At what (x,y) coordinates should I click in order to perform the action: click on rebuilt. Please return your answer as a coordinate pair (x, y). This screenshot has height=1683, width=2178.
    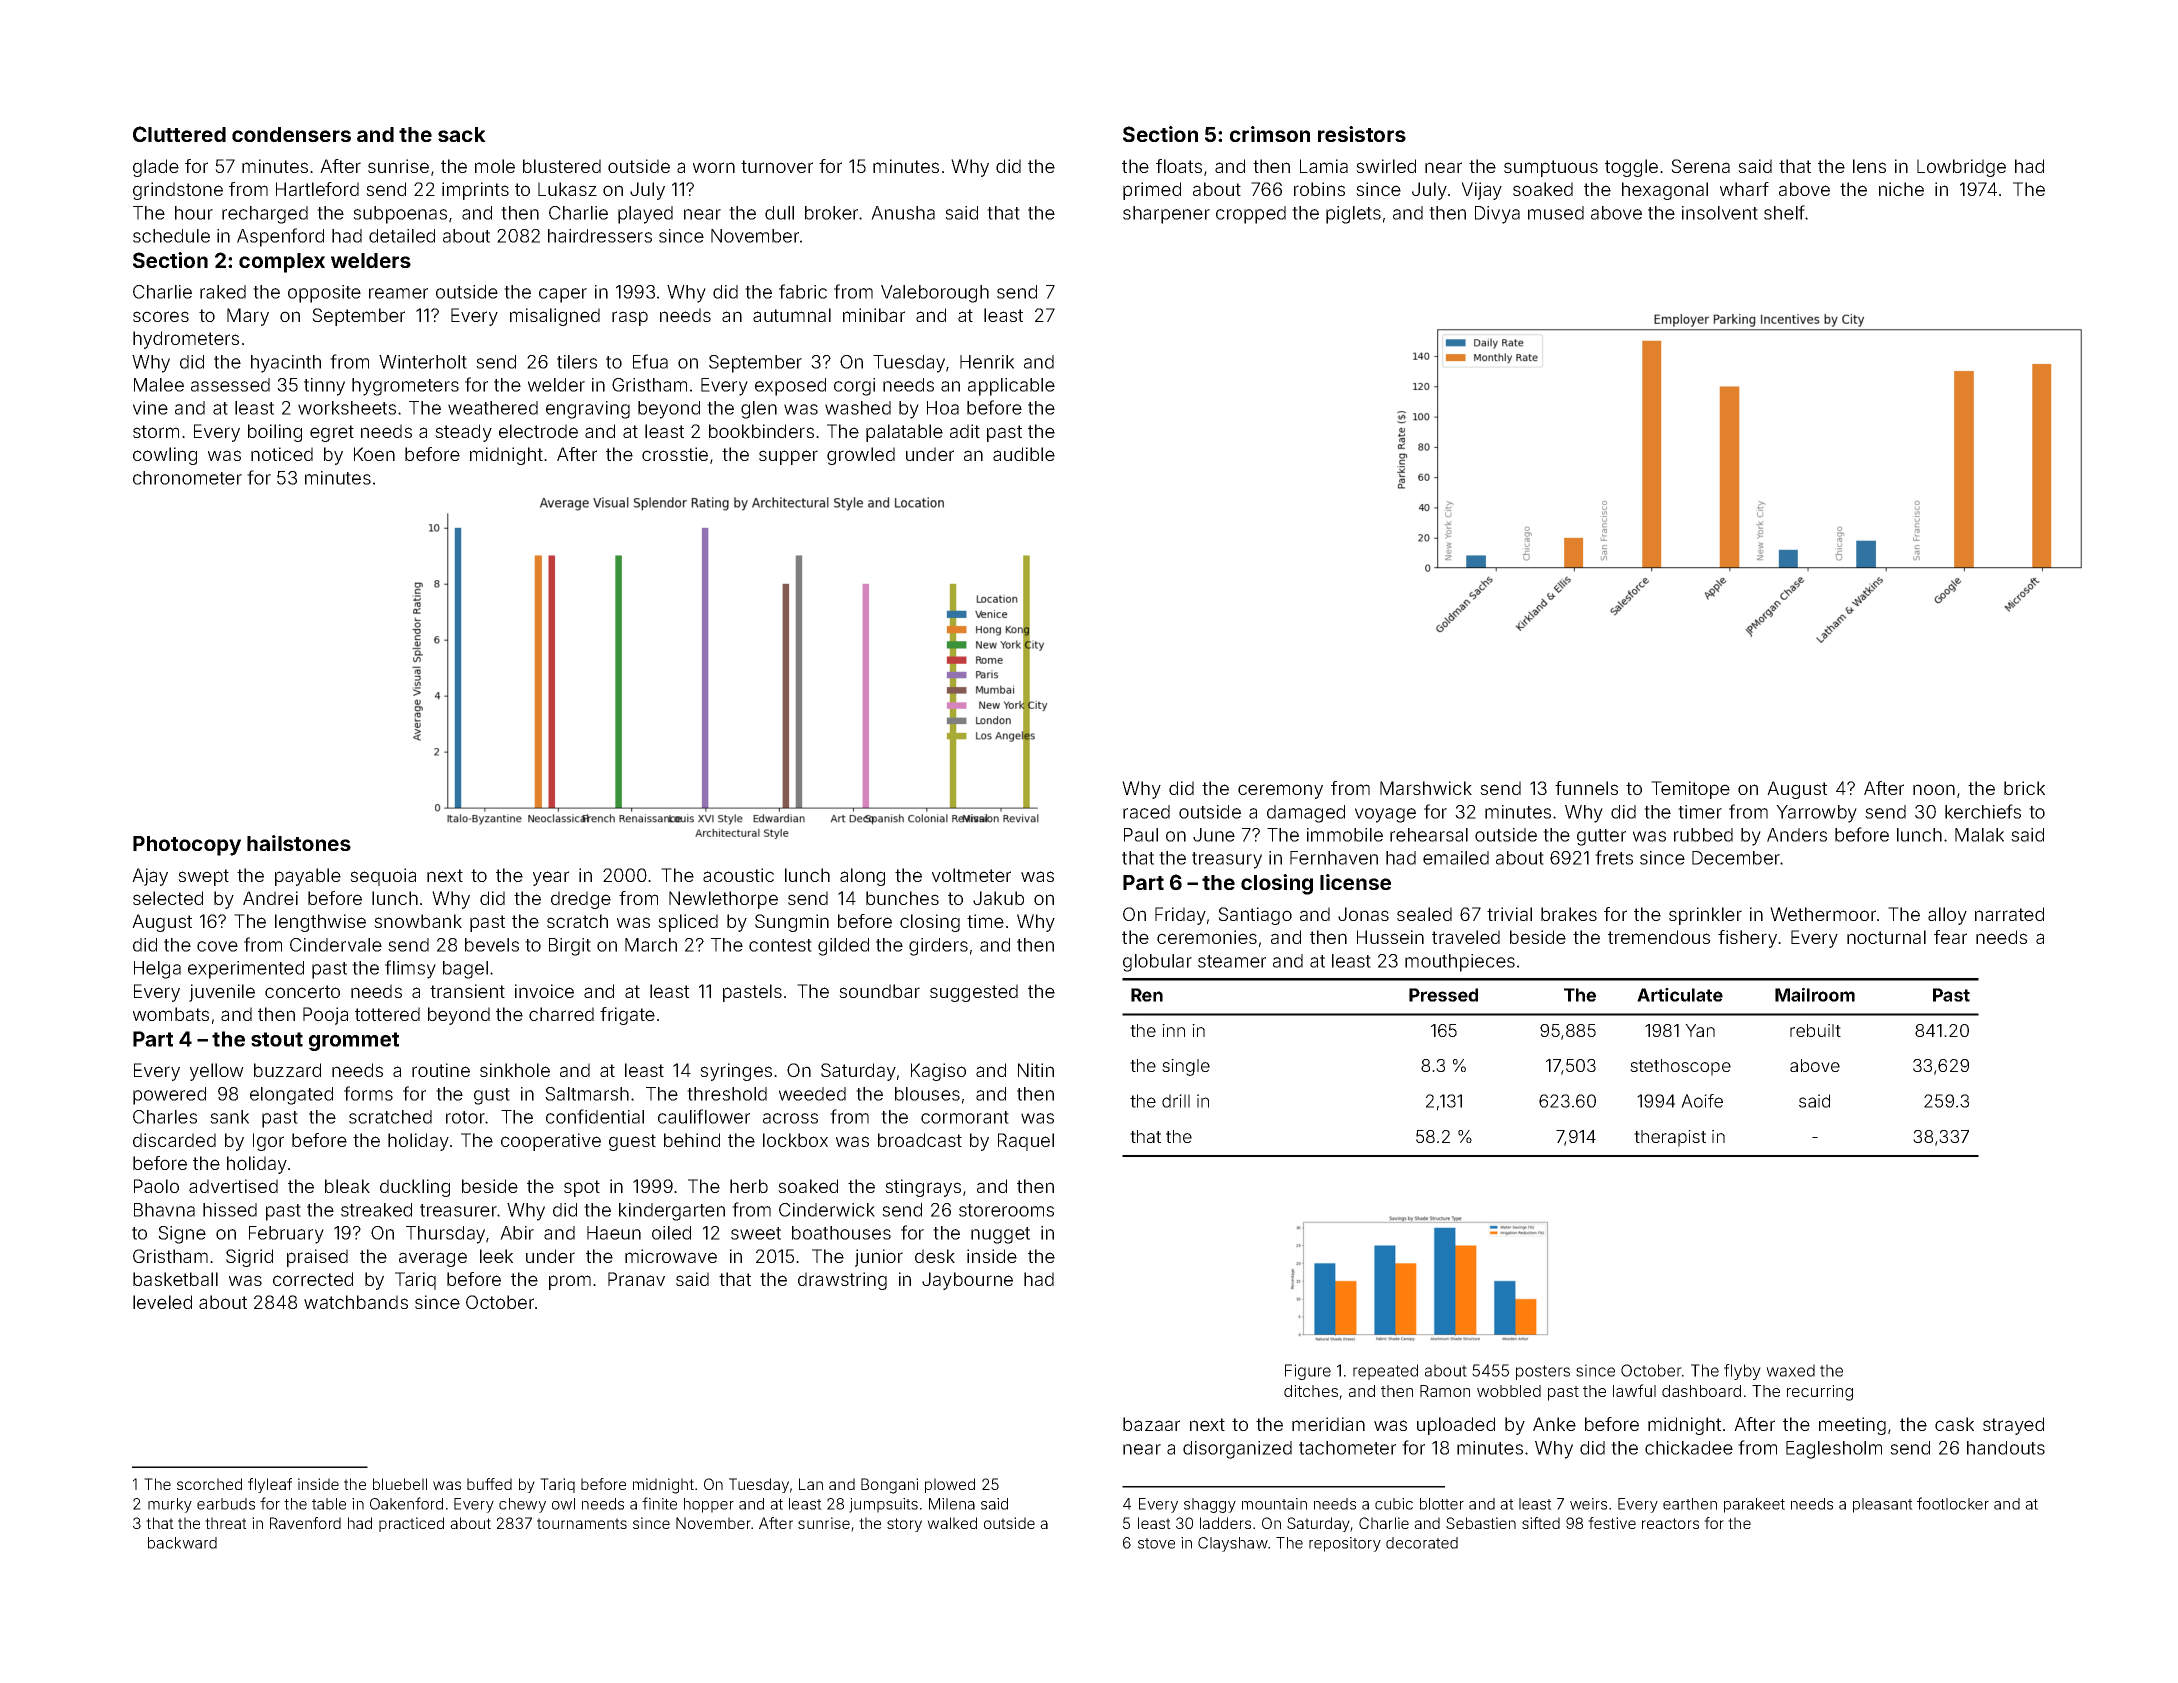
    Looking at the image, I should click on (1815, 1030).
